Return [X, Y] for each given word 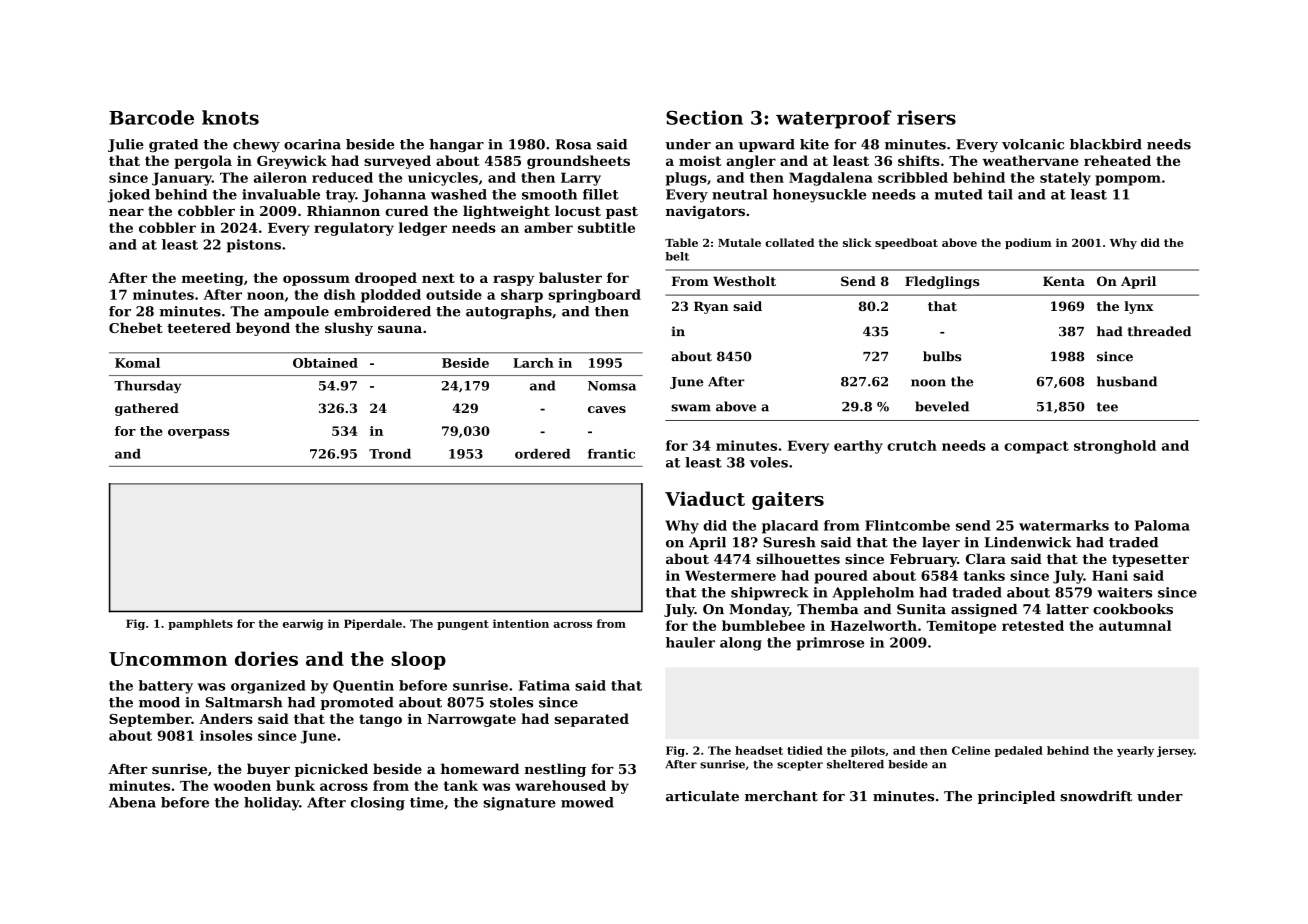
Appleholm [873, 593]
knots [230, 117]
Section [704, 117]
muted [958, 194]
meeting [213, 279]
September [150, 720]
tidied [805, 750]
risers [926, 117]
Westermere [730, 575]
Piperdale [373, 624]
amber [548, 227]
